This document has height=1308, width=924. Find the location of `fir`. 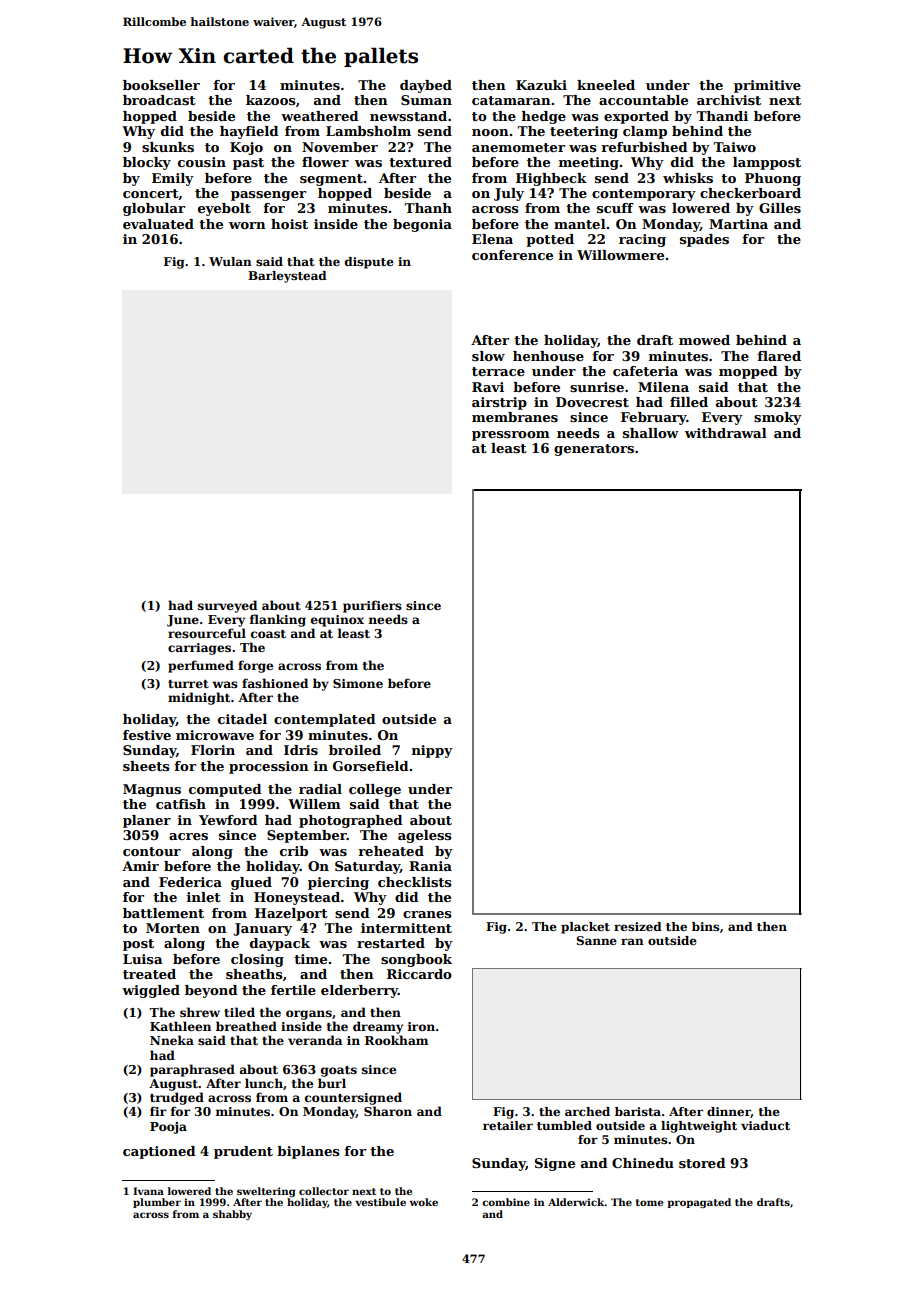

fir is located at coordinates (158, 1111).
